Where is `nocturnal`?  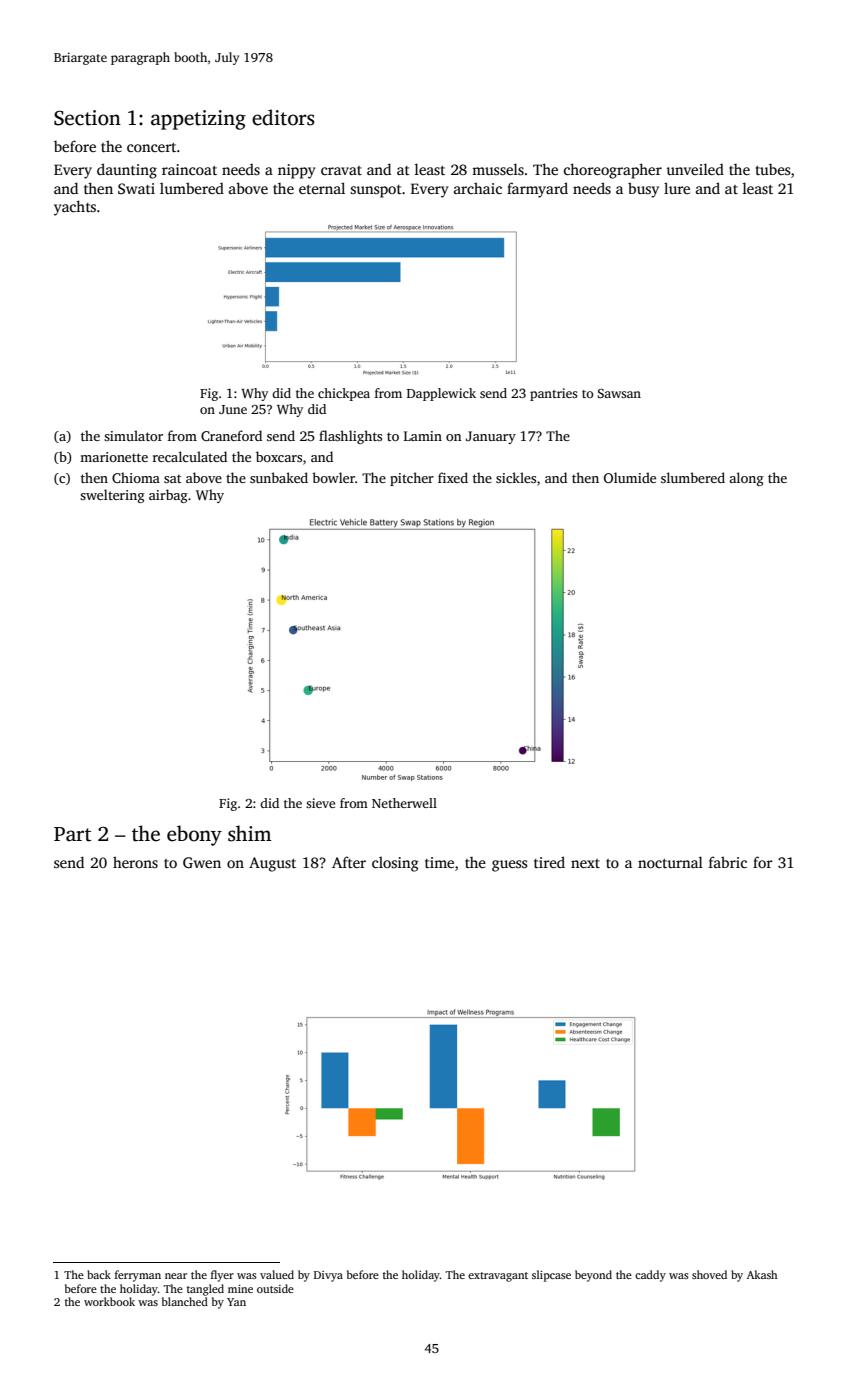 nocturnal is located at coordinates (670, 862).
